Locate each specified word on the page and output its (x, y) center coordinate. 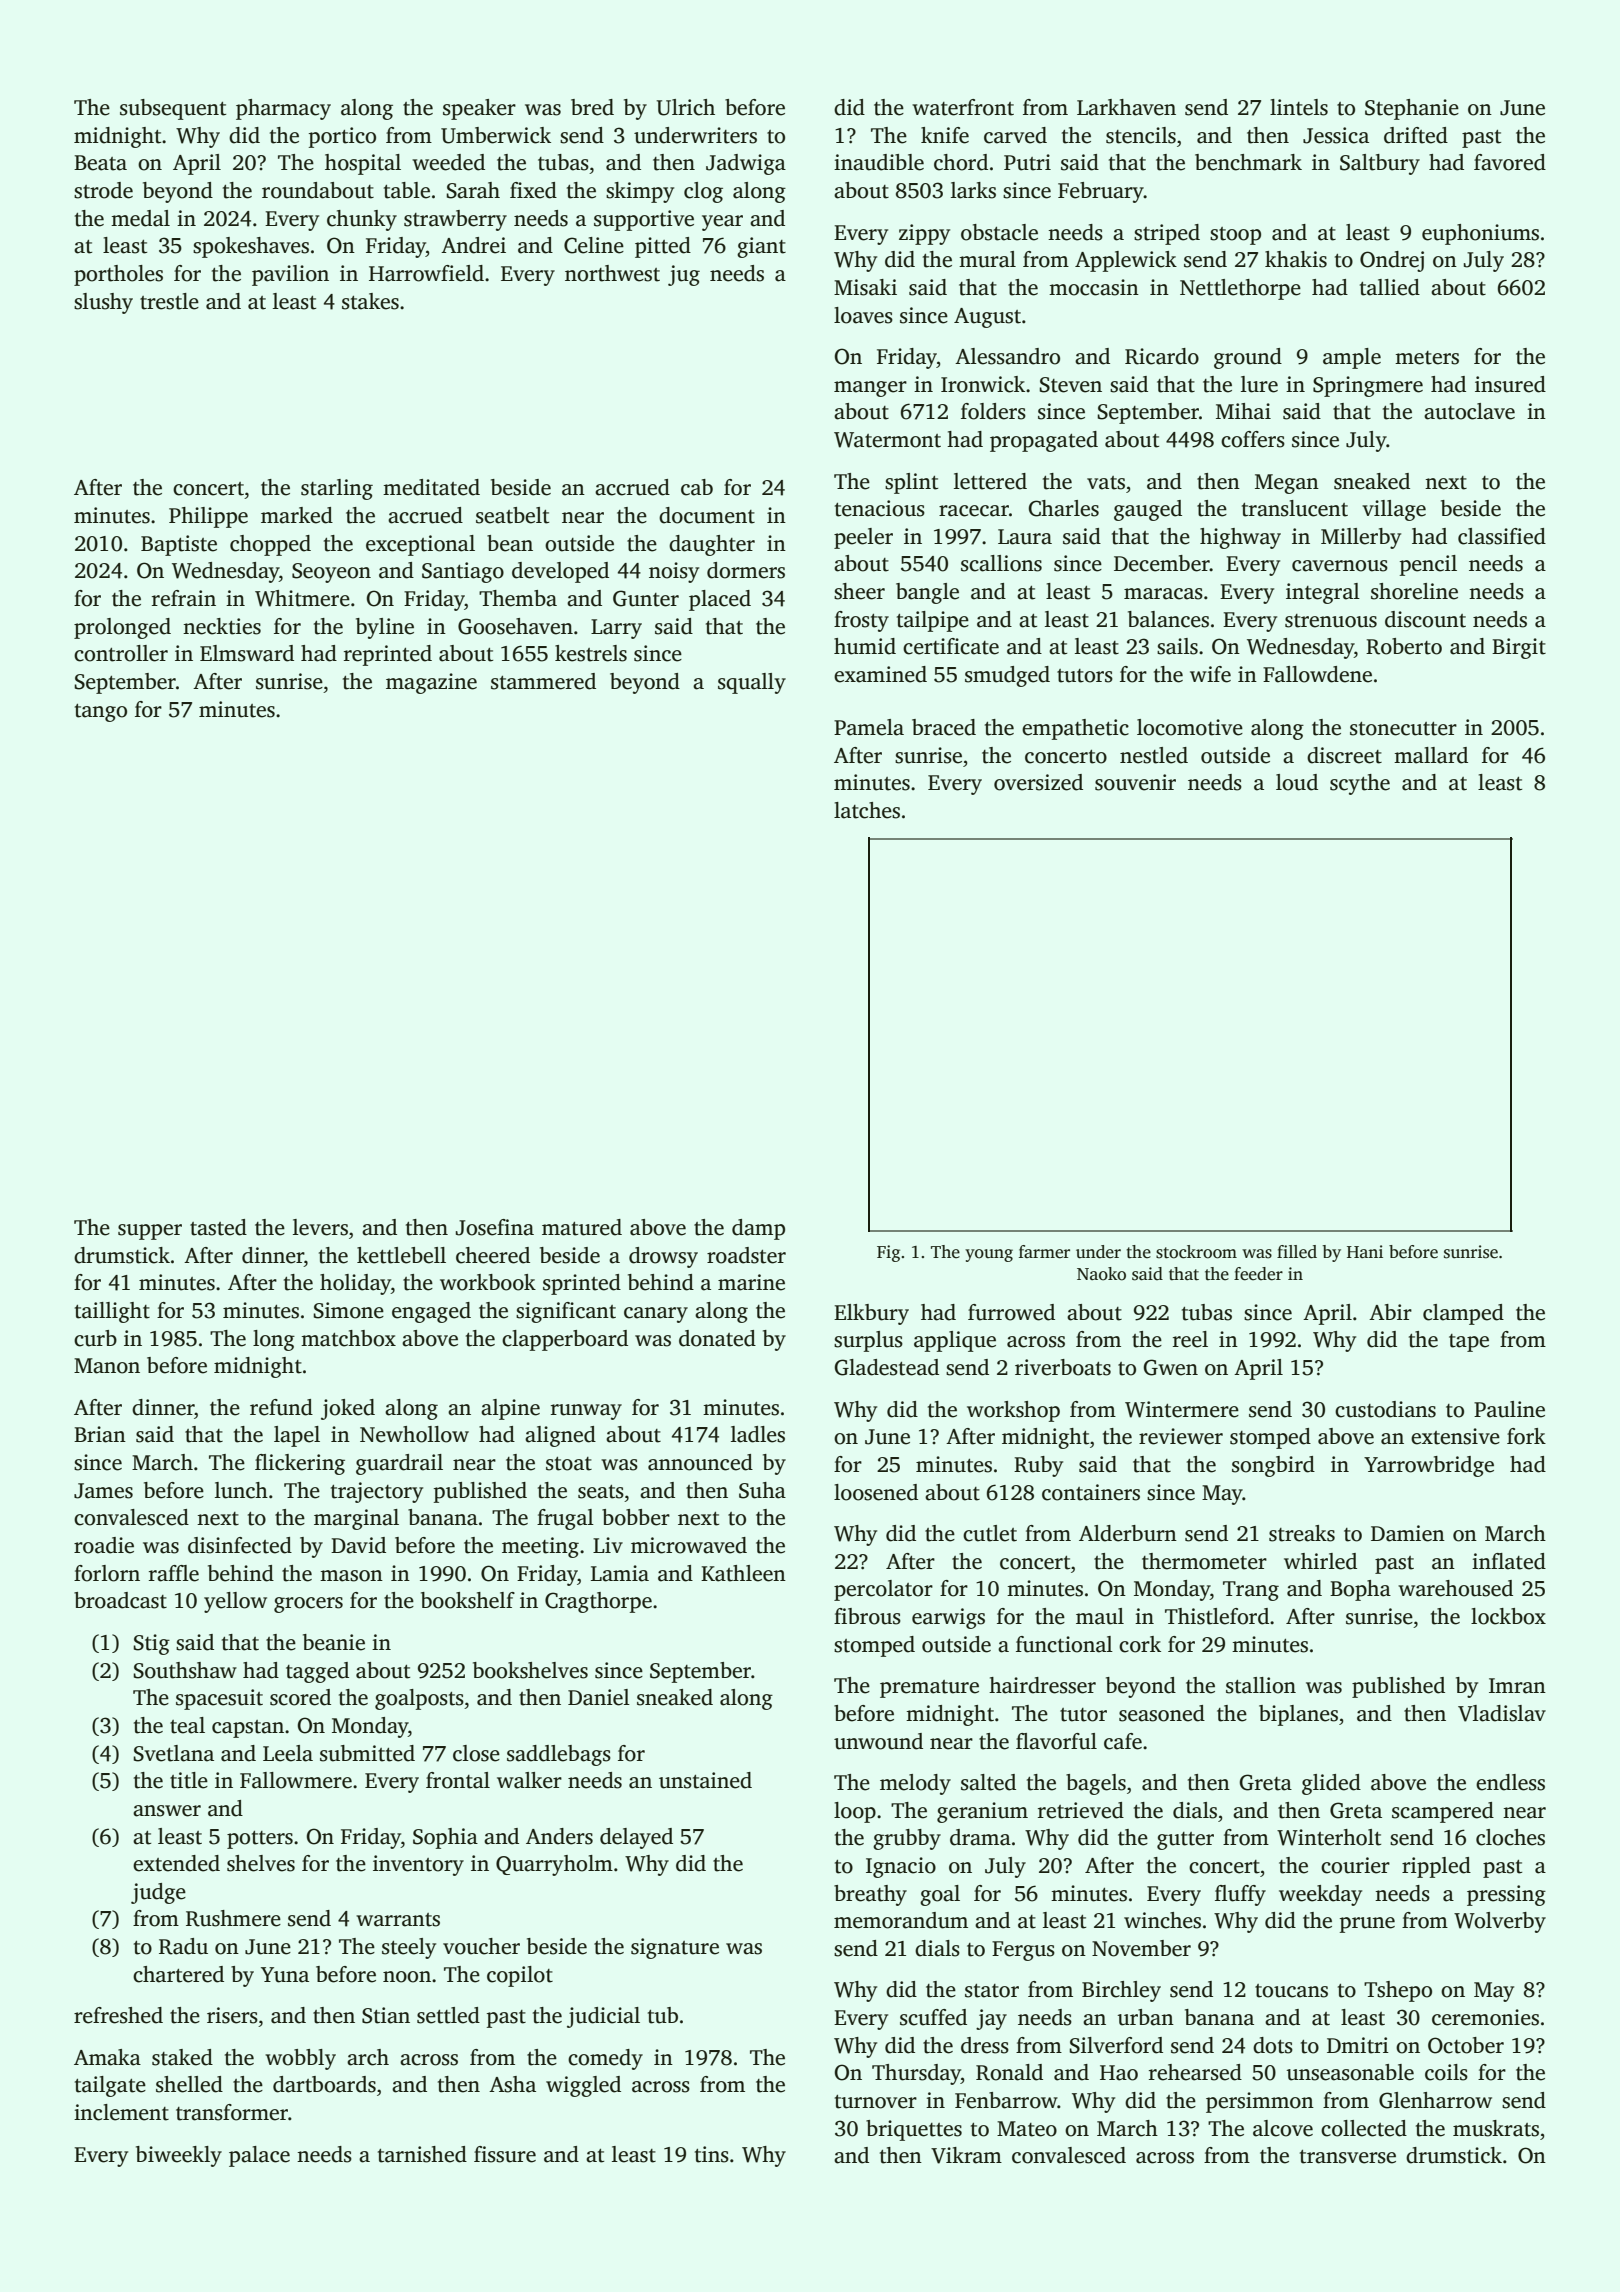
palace (259, 2156)
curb (95, 1338)
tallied (1390, 287)
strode (103, 190)
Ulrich (686, 107)
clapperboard (565, 1340)
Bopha (1360, 1590)
